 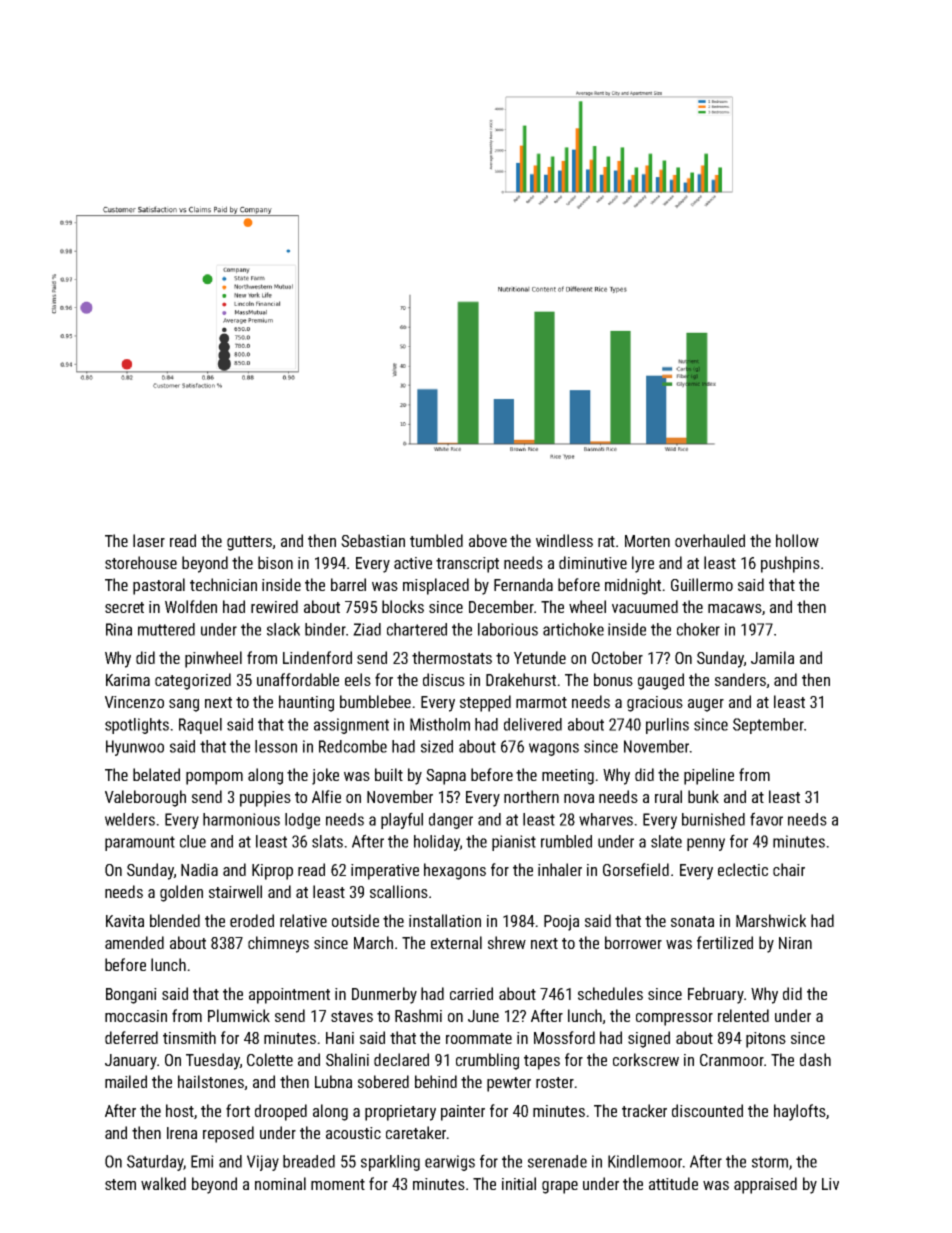 I want to click on marmot, so click(x=541, y=702).
